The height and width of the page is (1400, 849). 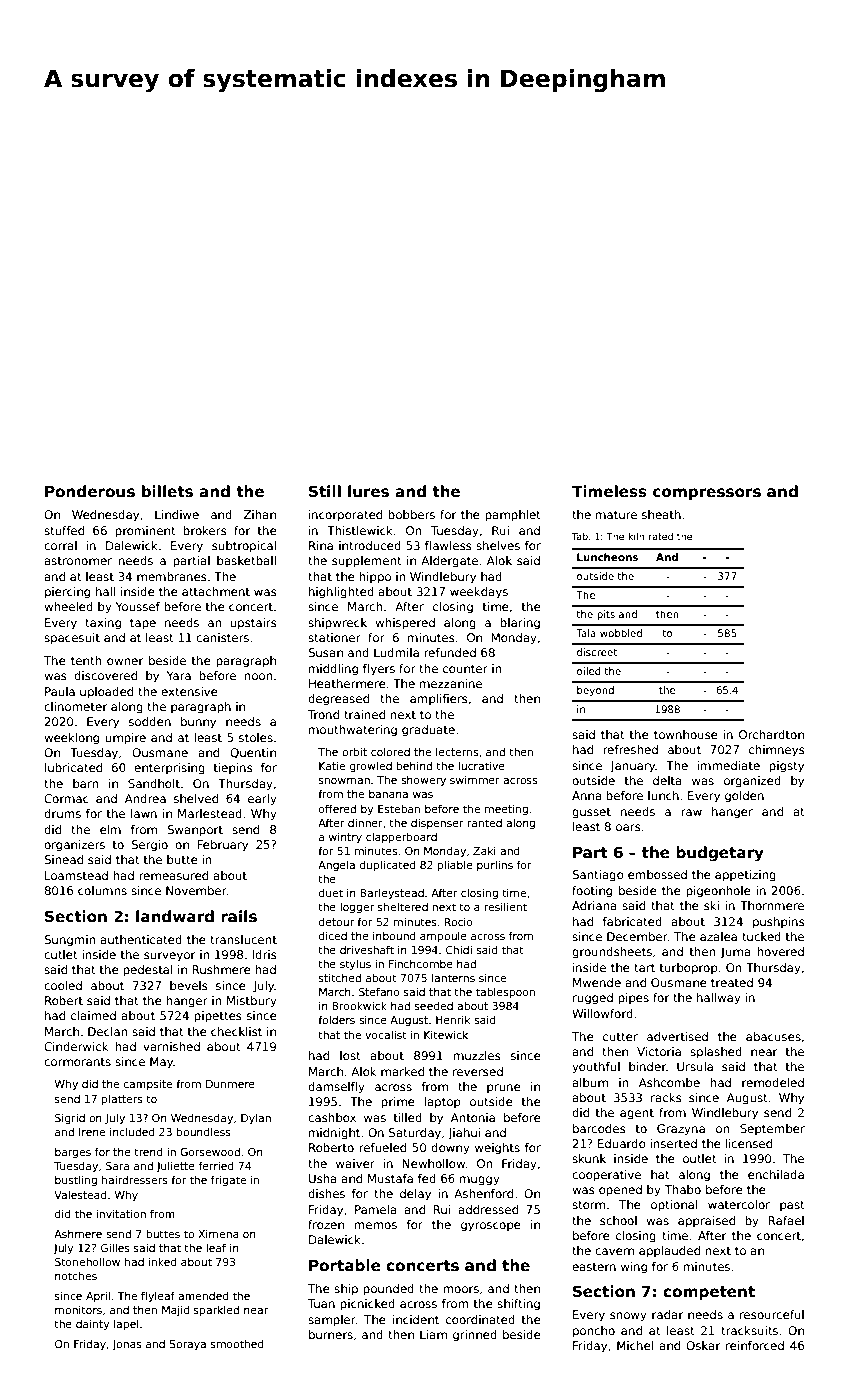 I want to click on compressors, so click(x=707, y=494).
